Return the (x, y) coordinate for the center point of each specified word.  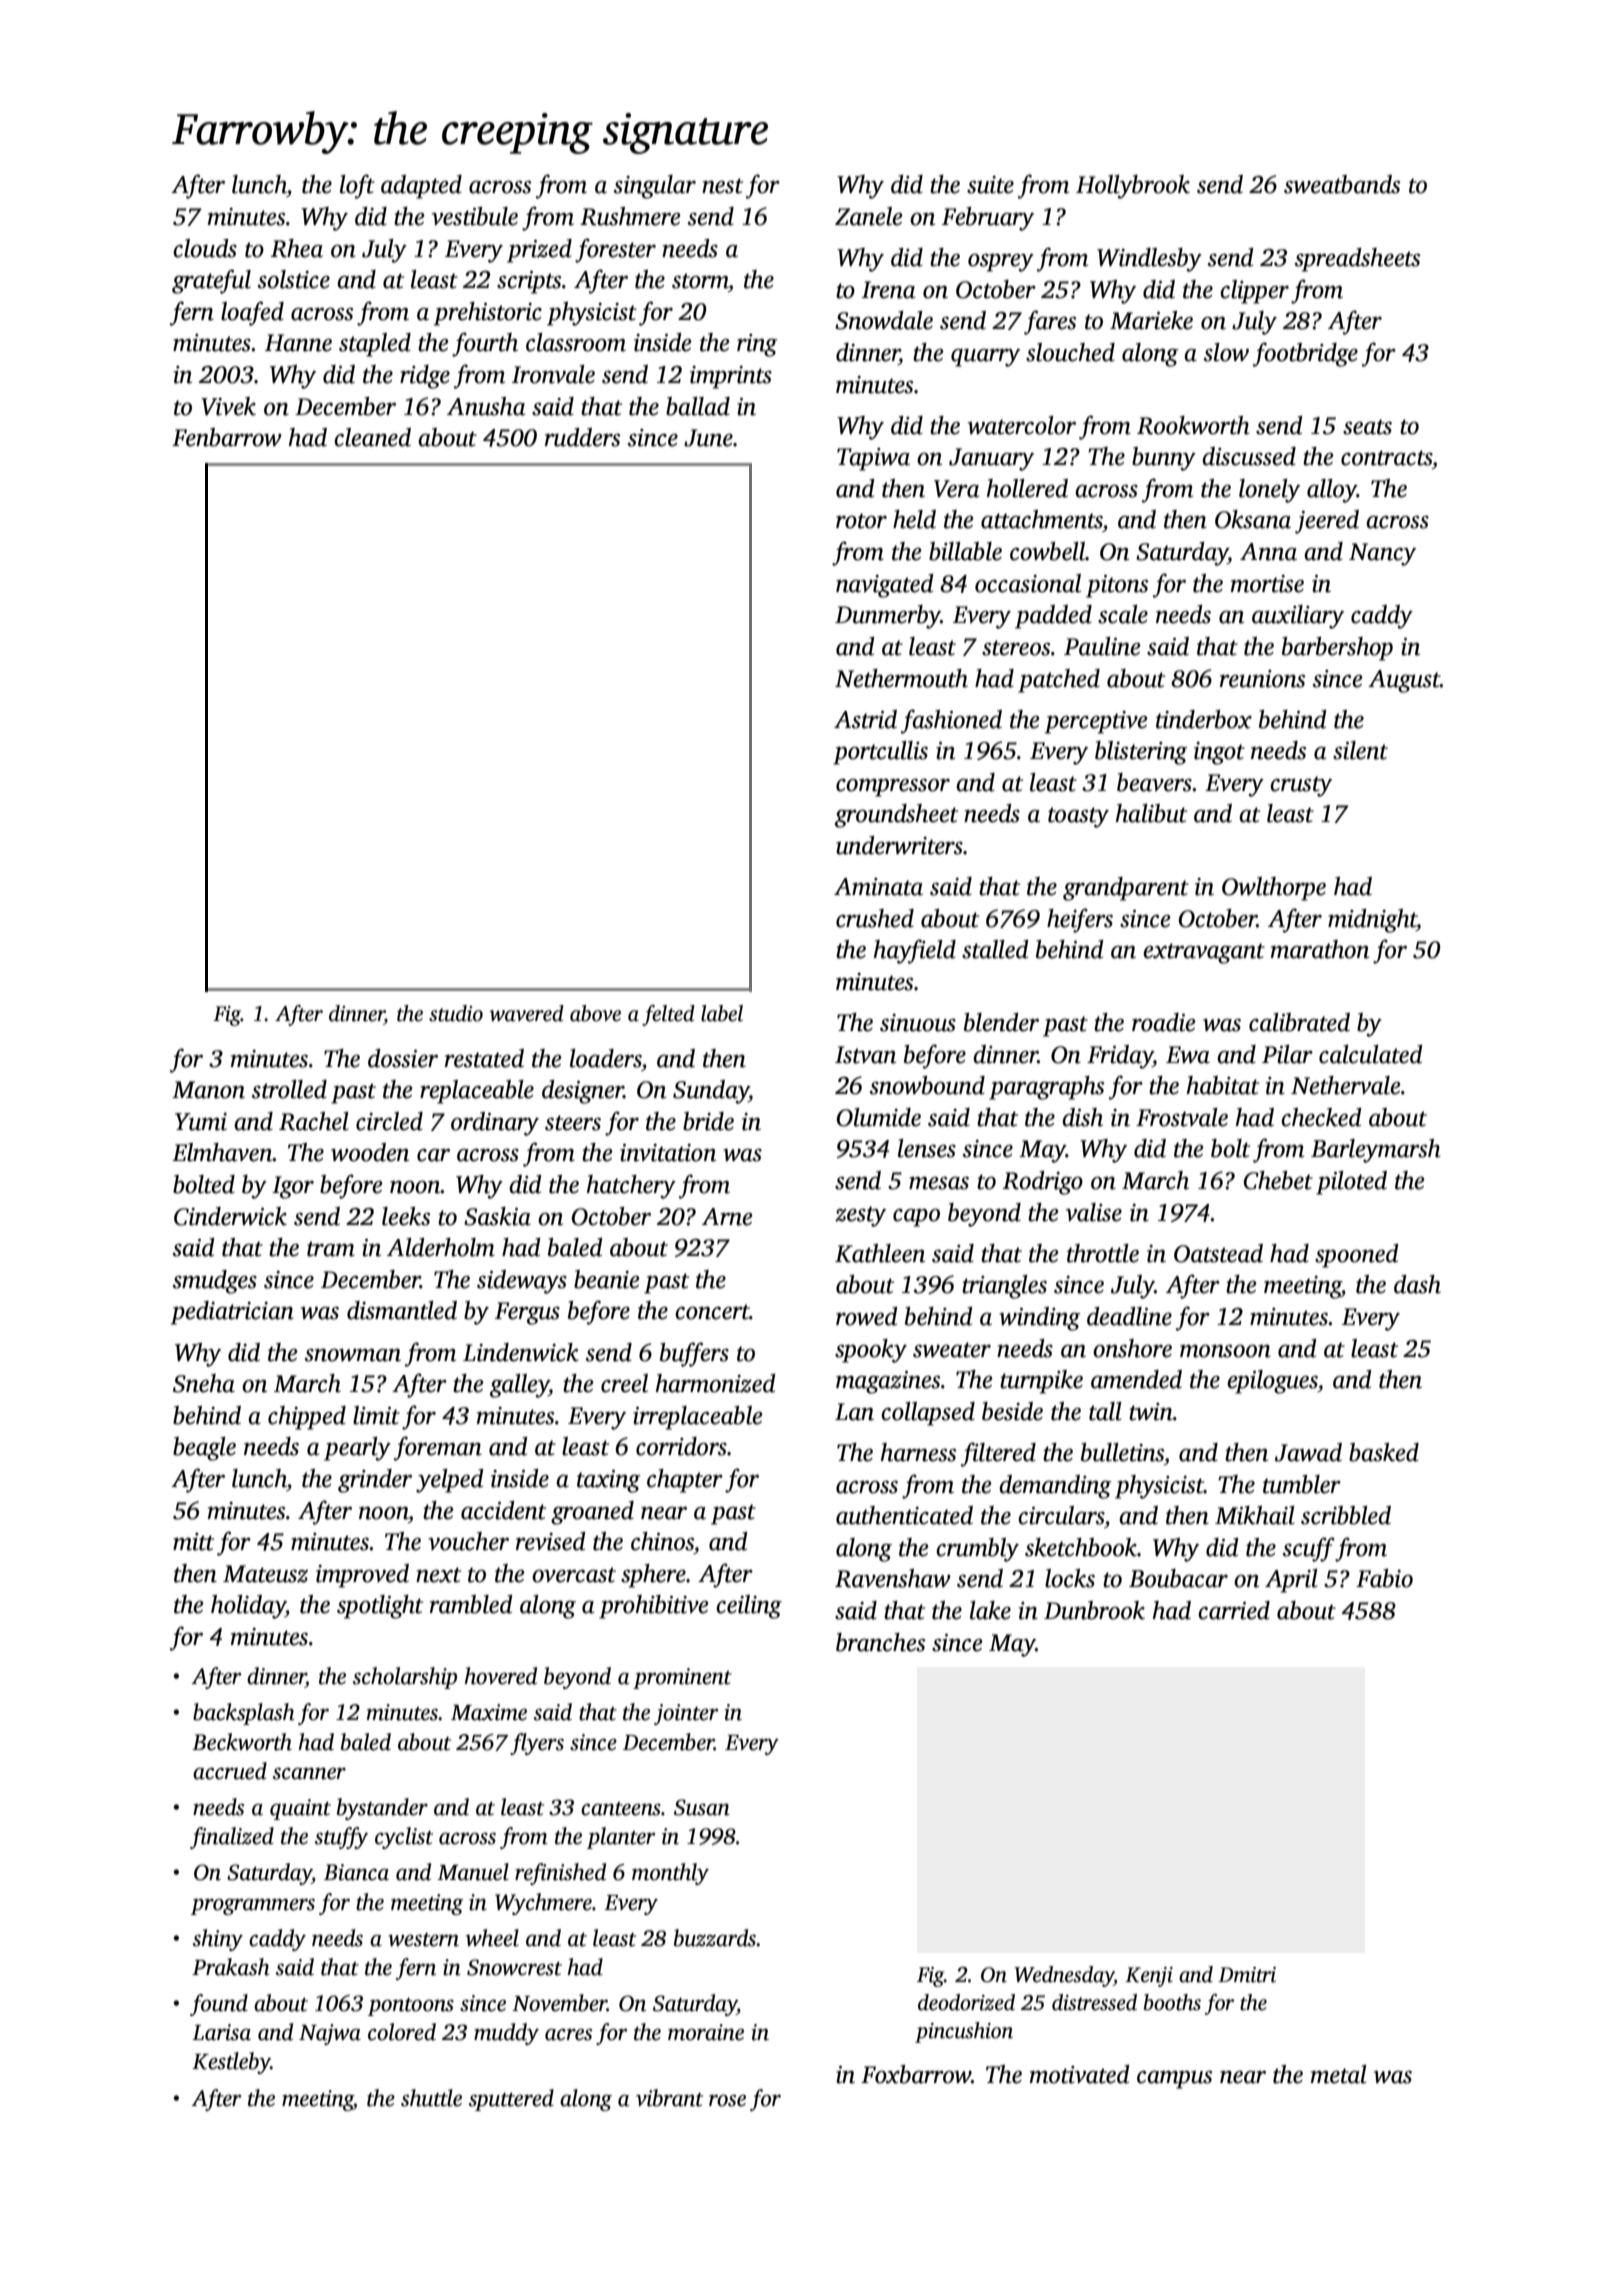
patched (1059, 681)
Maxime (489, 1712)
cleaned (372, 437)
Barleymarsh (1376, 1151)
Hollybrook (1133, 187)
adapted (421, 187)
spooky (871, 1351)
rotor (861, 521)
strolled (289, 1089)
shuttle (431, 2098)
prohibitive (654, 1607)
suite (990, 185)
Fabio (1384, 1578)
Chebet (1278, 1180)
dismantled (402, 1310)
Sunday (711, 1092)
